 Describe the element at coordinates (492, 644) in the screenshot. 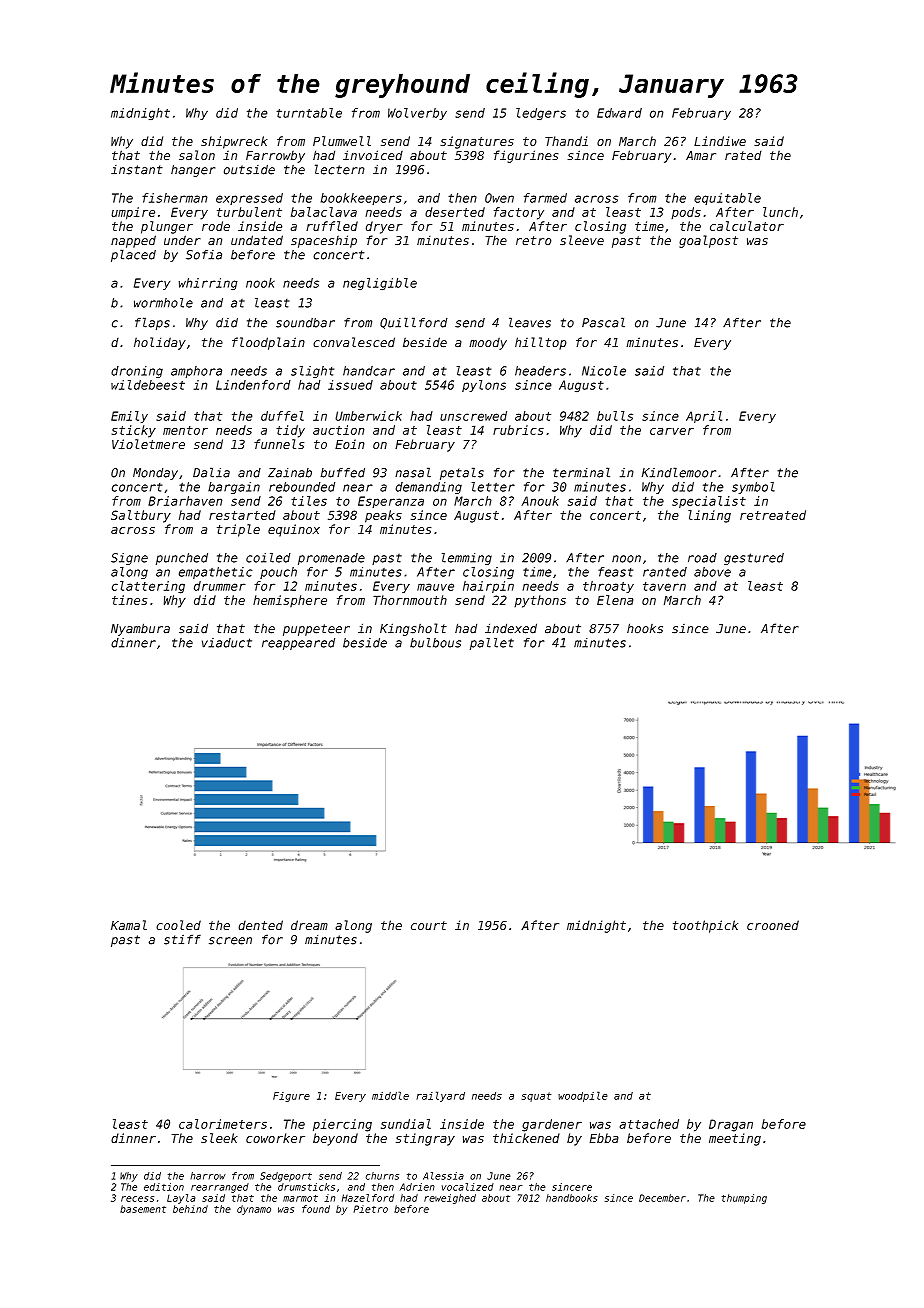

I see `pallet` at that location.
